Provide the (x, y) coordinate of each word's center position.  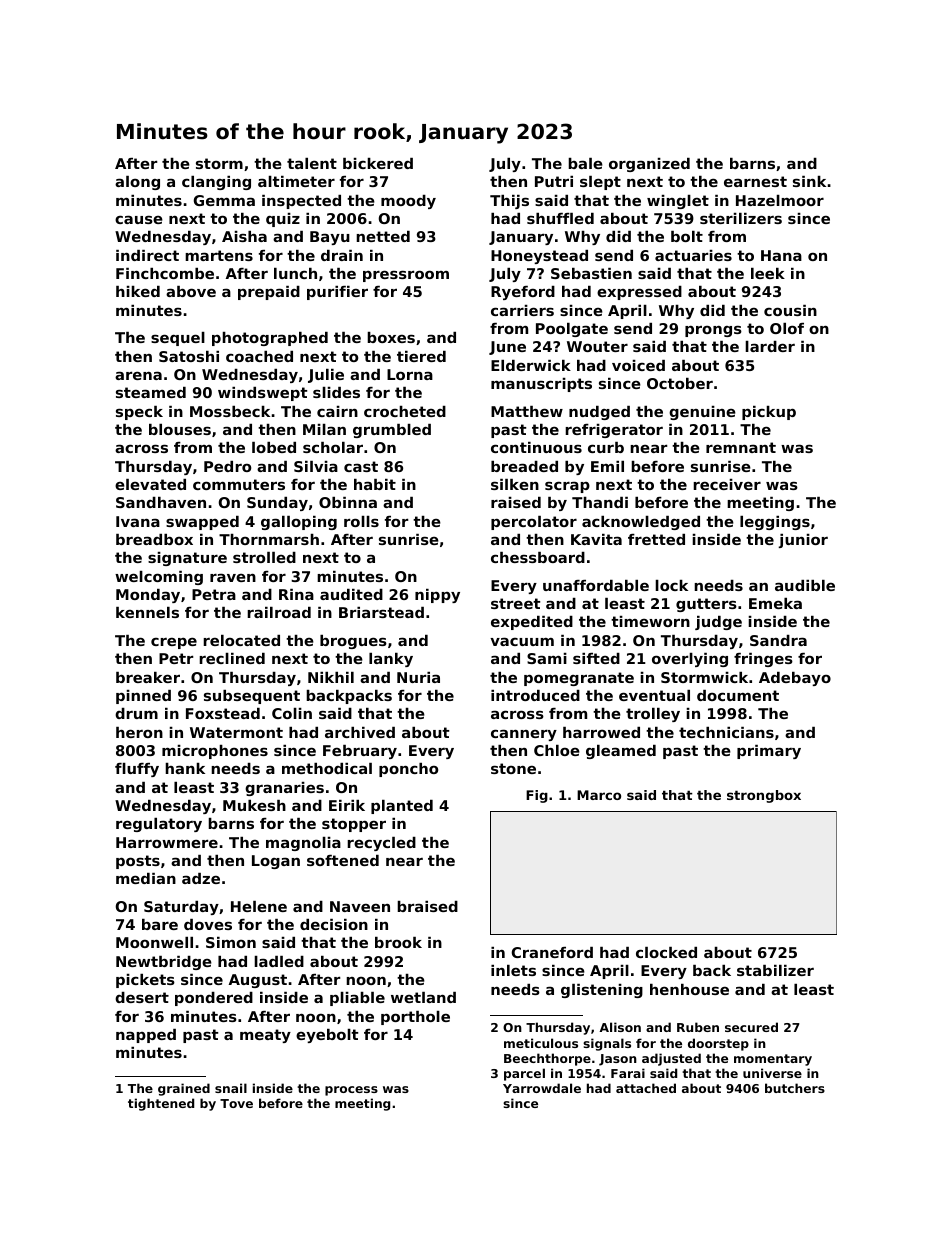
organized (649, 165)
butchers (795, 1088)
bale (585, 163)
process (351, 1091)
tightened (161, 1104)
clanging (216, 183)
